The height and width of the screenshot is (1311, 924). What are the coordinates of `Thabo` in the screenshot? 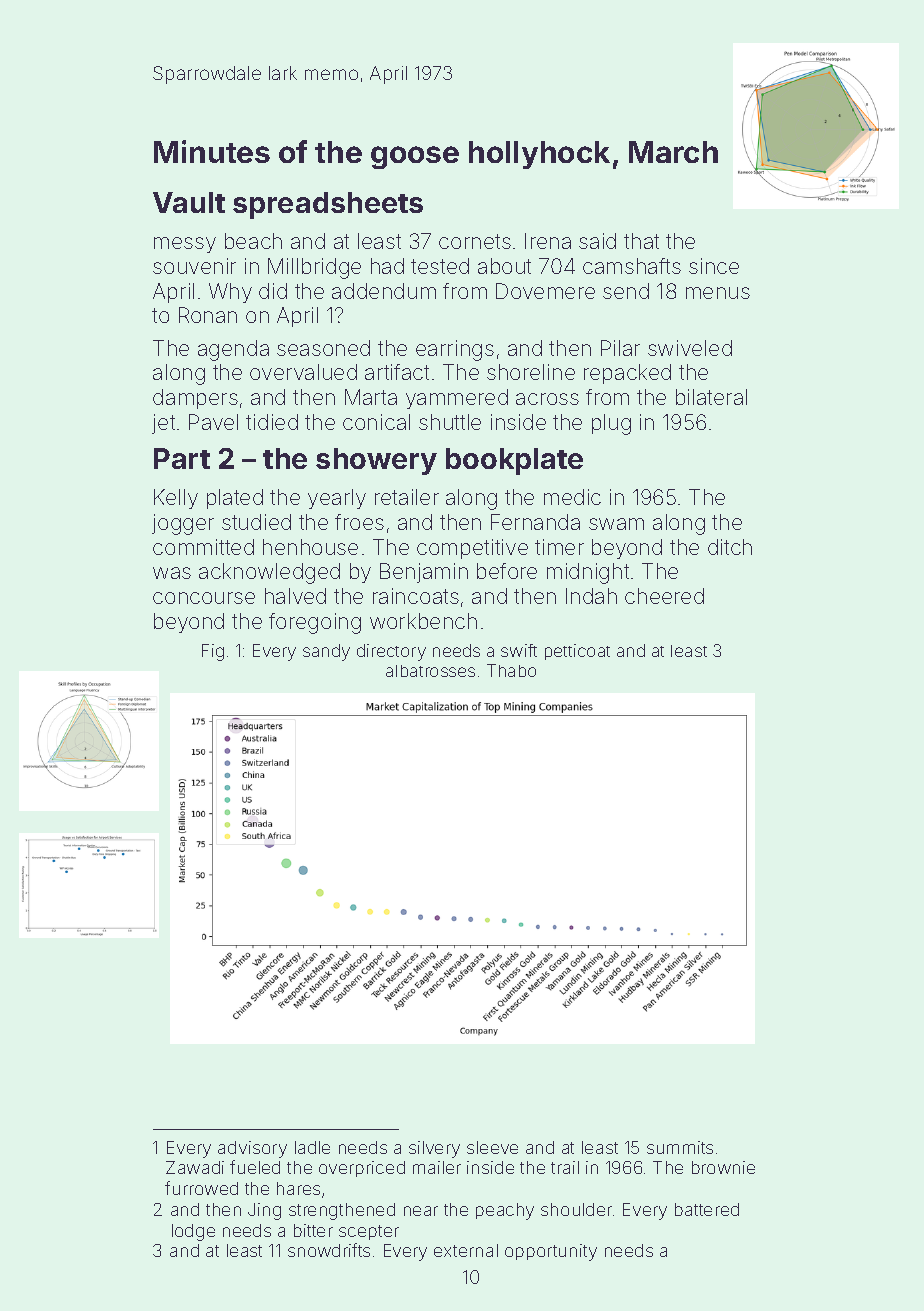 It's located at (511, 670).
